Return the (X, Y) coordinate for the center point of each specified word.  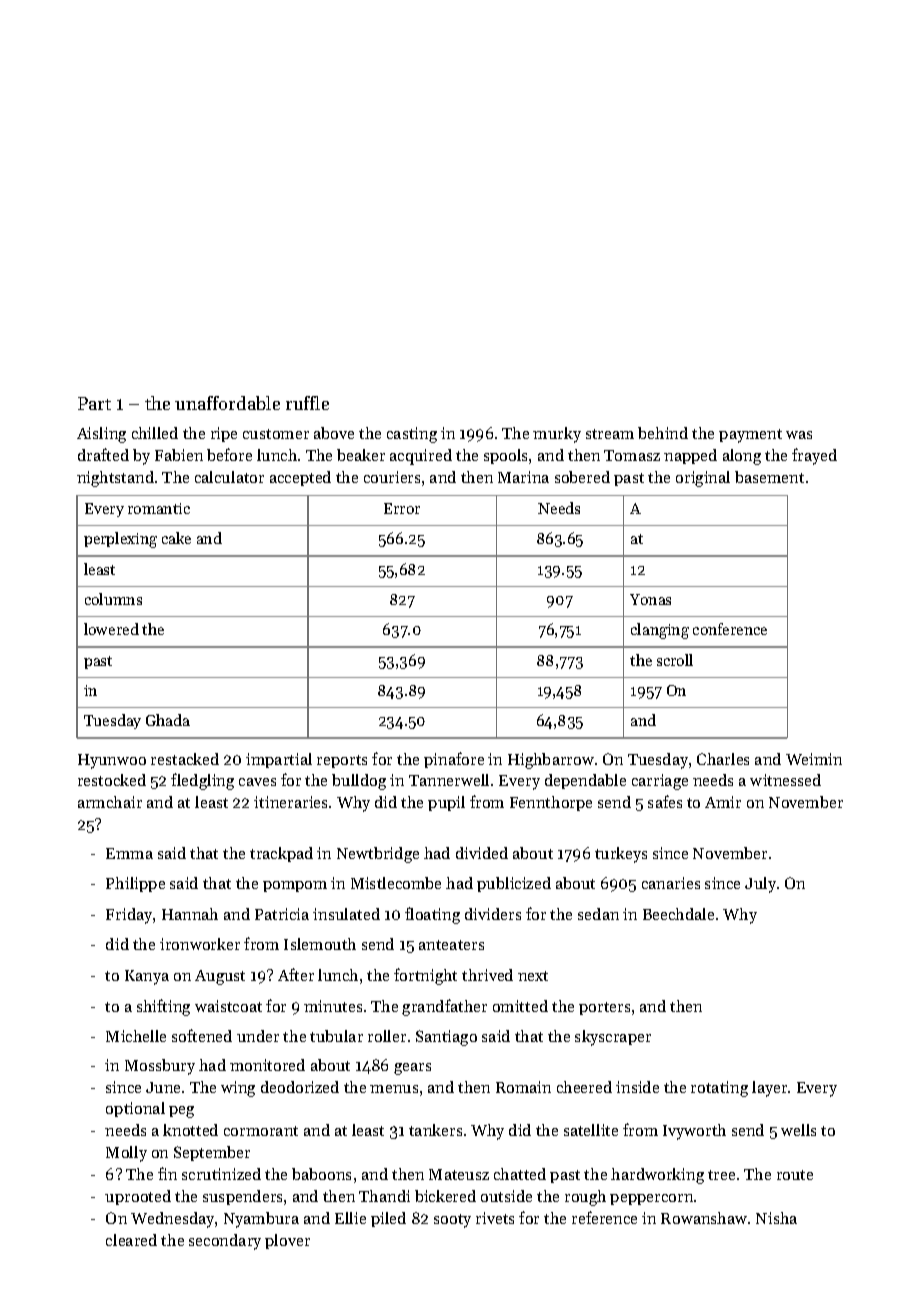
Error (402, 508)
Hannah (190, 914)
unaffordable (227, 403)
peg (181, 1112)
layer (769, 1089)
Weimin (814, 759)
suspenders (242, 1197)
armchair (110, 802)
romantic (159, 508)
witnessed (785, 780)
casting (412, 435)
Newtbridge (378, 855)
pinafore (454, 760)
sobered (582, 477)
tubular (336, 1036)
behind (663, 433)
